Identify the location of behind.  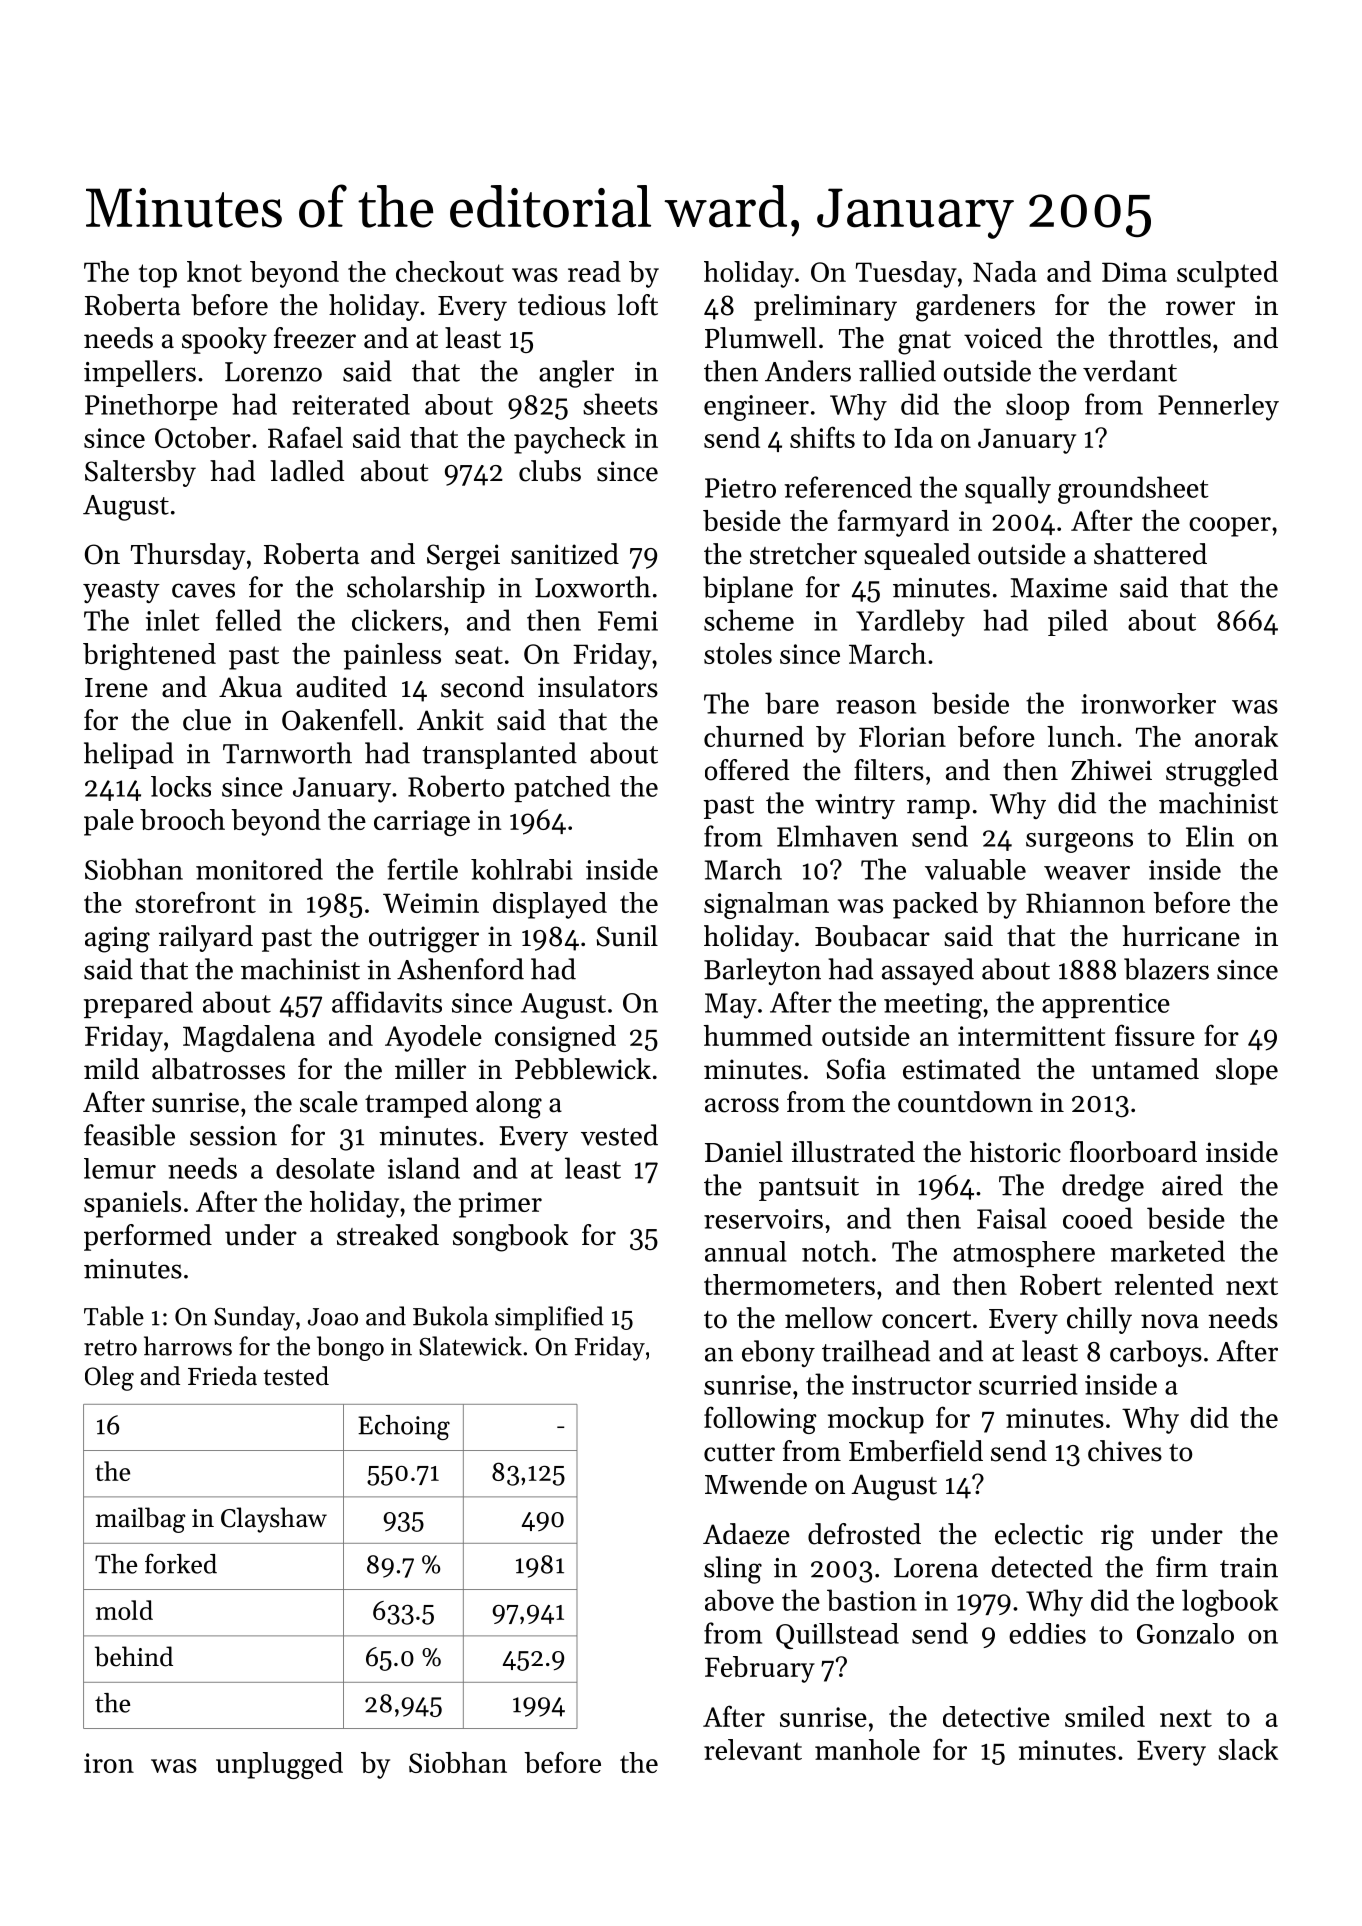
(134, 1656).
